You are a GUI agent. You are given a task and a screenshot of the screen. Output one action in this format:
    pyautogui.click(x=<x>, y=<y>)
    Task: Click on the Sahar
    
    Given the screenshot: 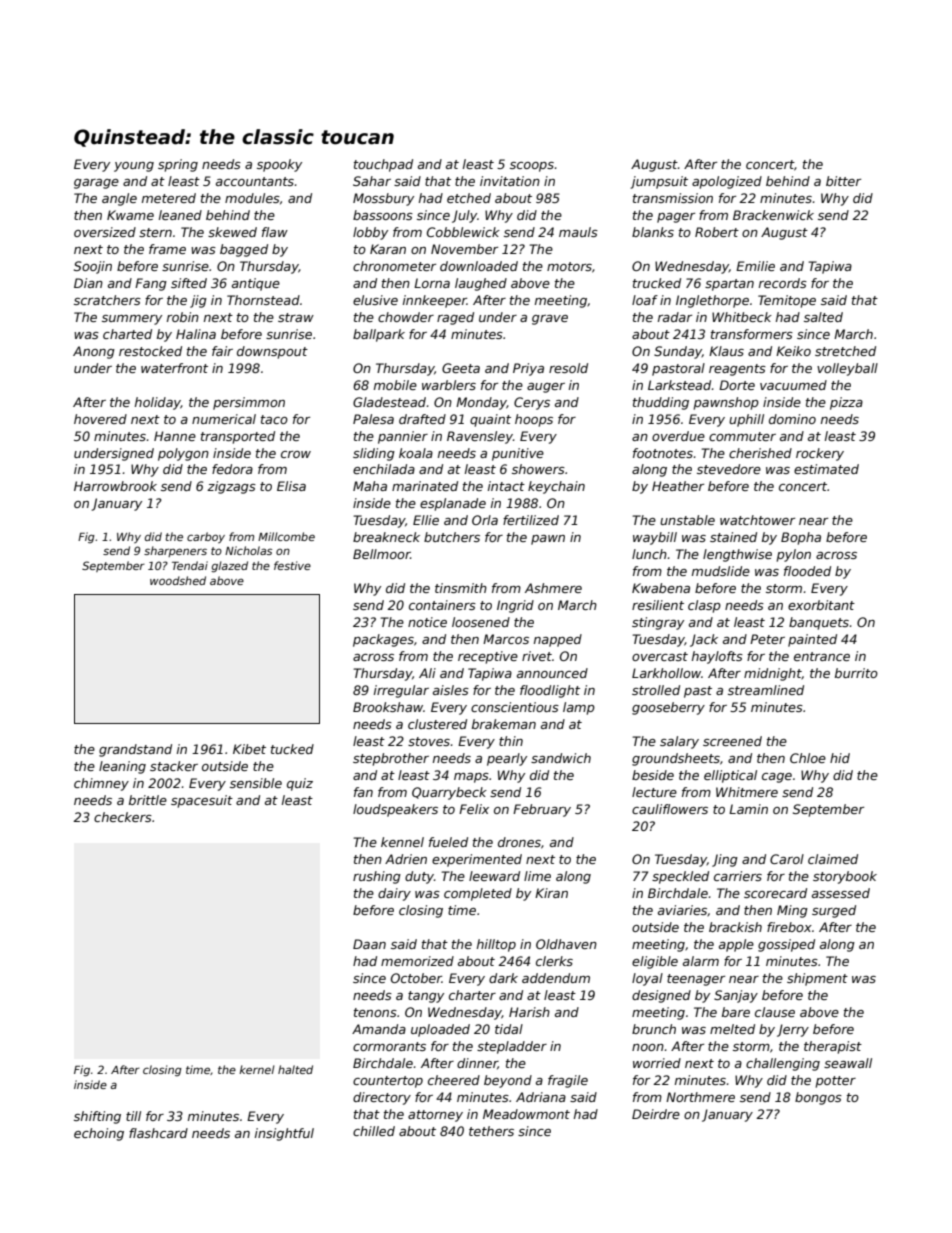 What is the action you would take?
    pyautogui.click(x=372, y=181)
